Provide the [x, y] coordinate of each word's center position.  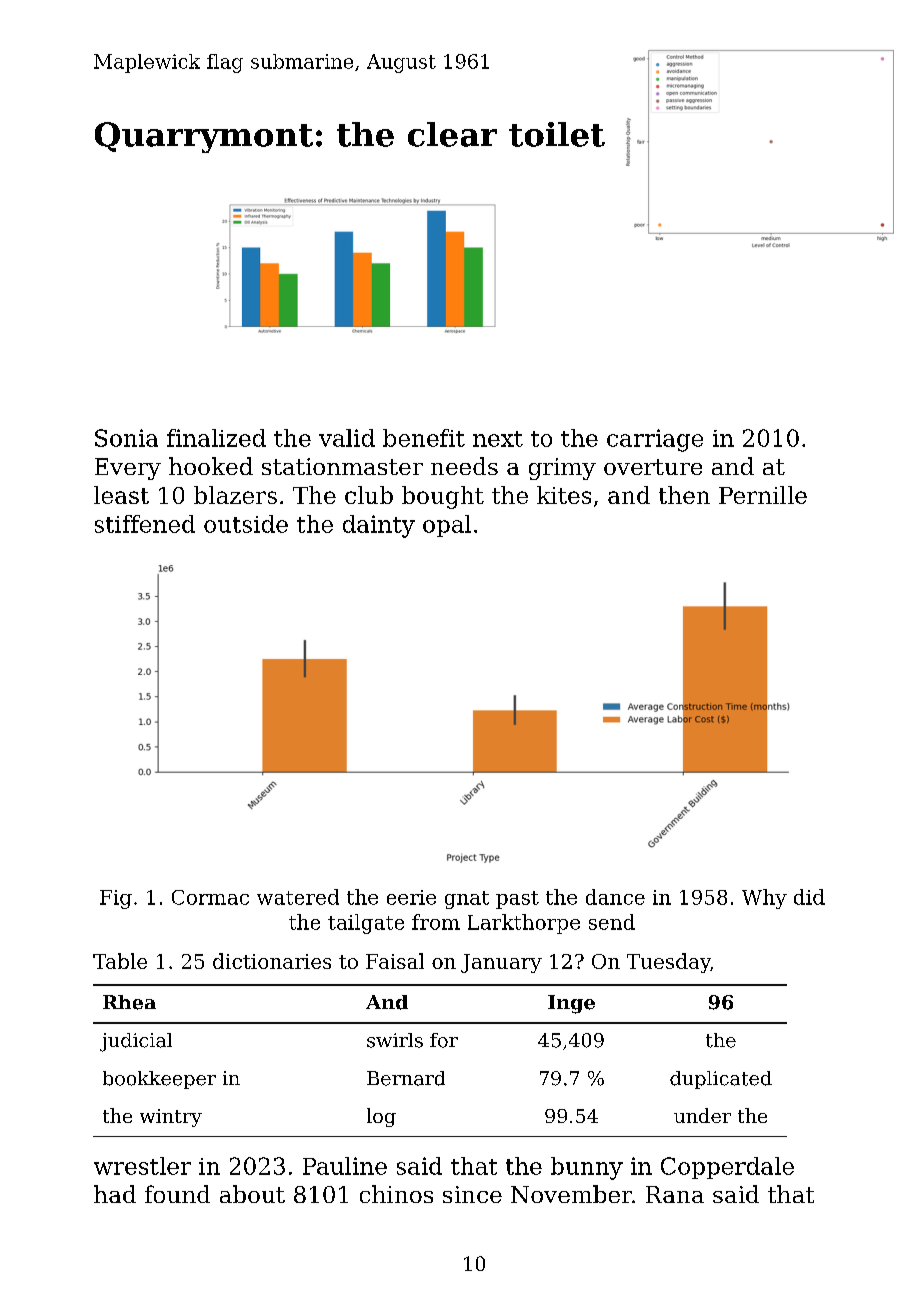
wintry [171, 1118]
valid [347, 438]
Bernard [406, 1078]
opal [447, 526]
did [809, 897]
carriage [655, 440]
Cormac [210, 897]
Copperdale [727, 1168]
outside [246, 524]
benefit [424, 438]
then [684, 495]
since [472, 1194]
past [517, 900]
